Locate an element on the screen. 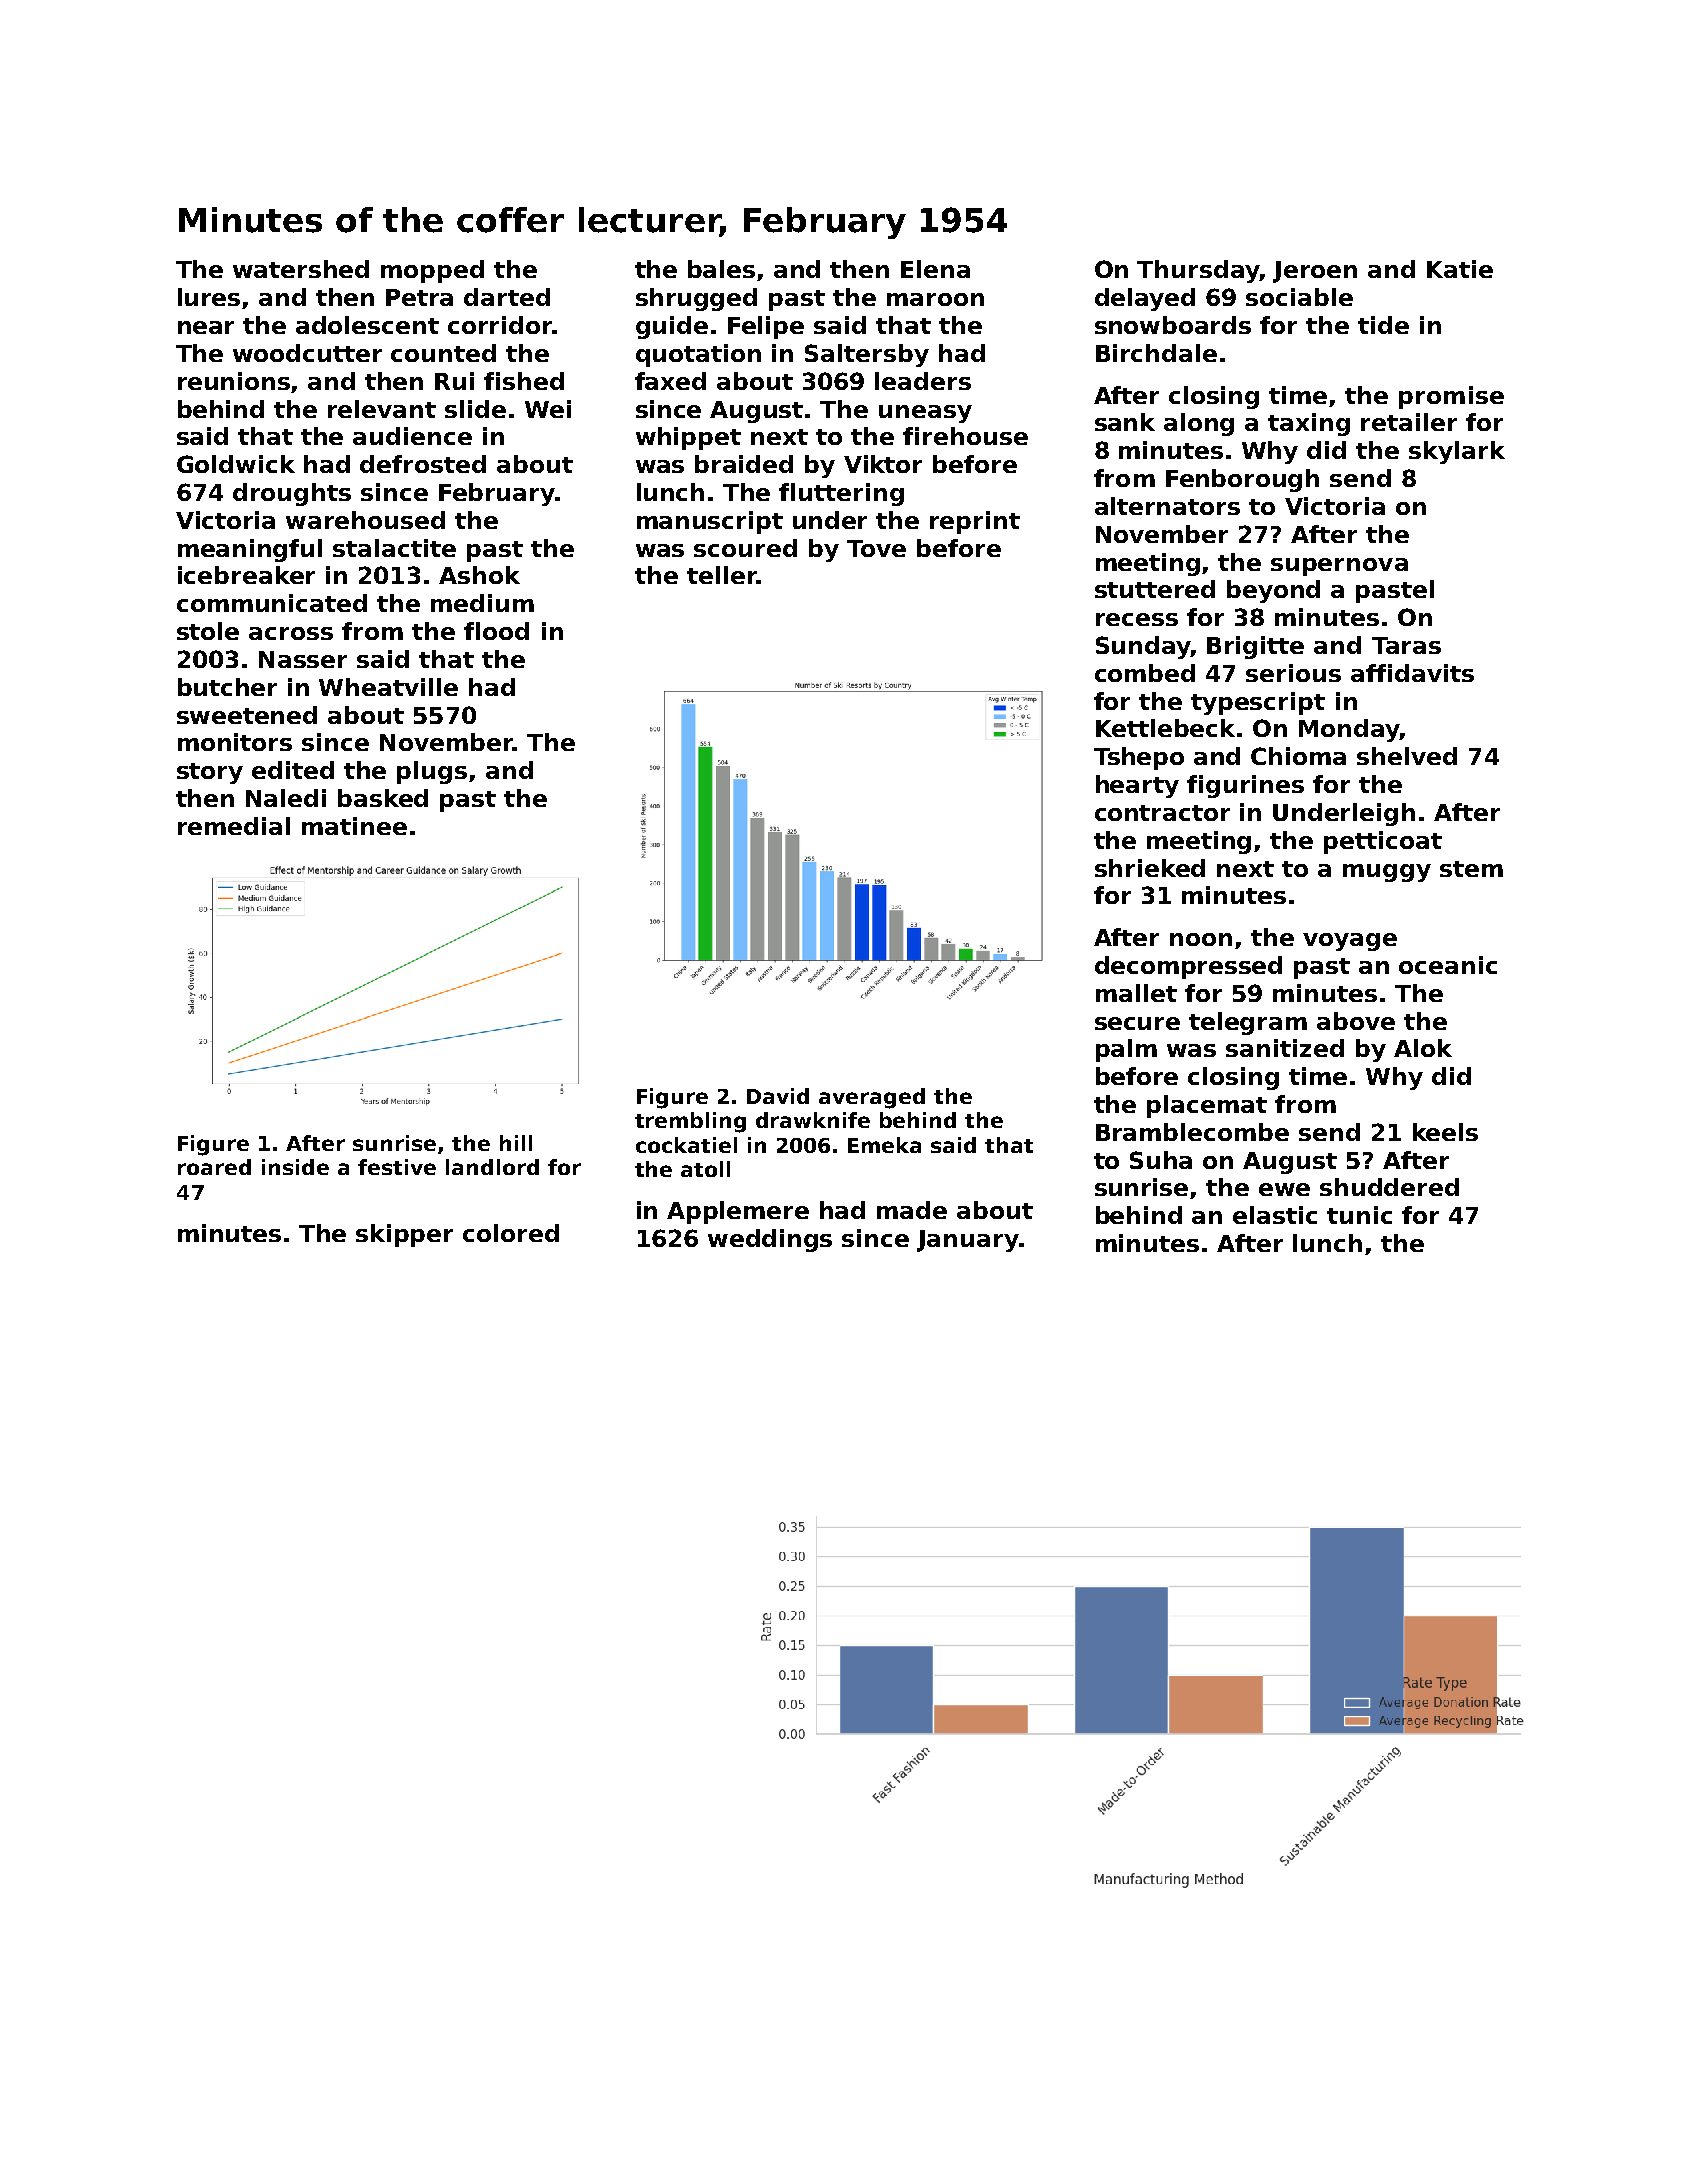  bales is located at coordinates (721, 269).
